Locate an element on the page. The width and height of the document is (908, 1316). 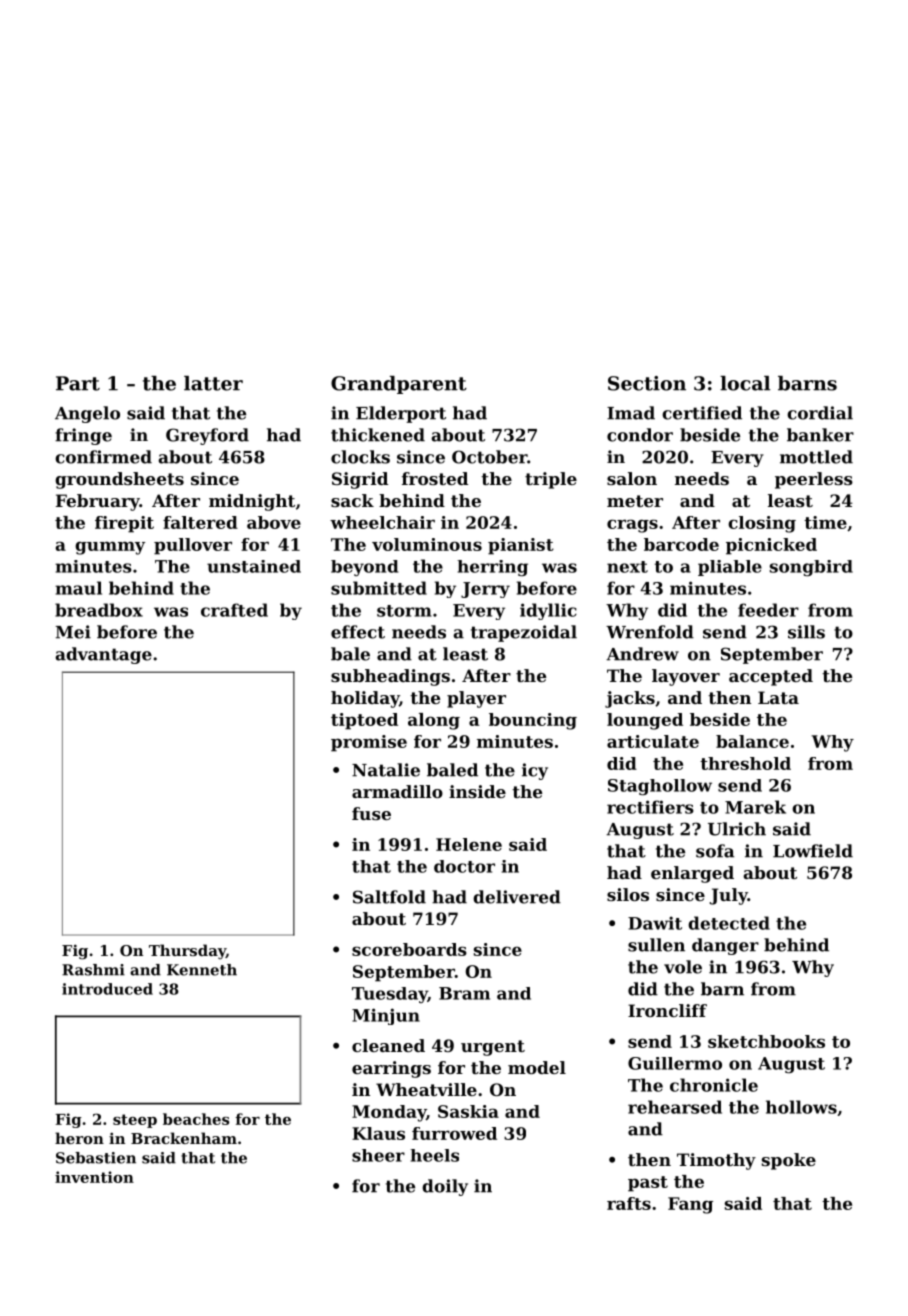
Wrenfold is located at coordinates (650, 632).
